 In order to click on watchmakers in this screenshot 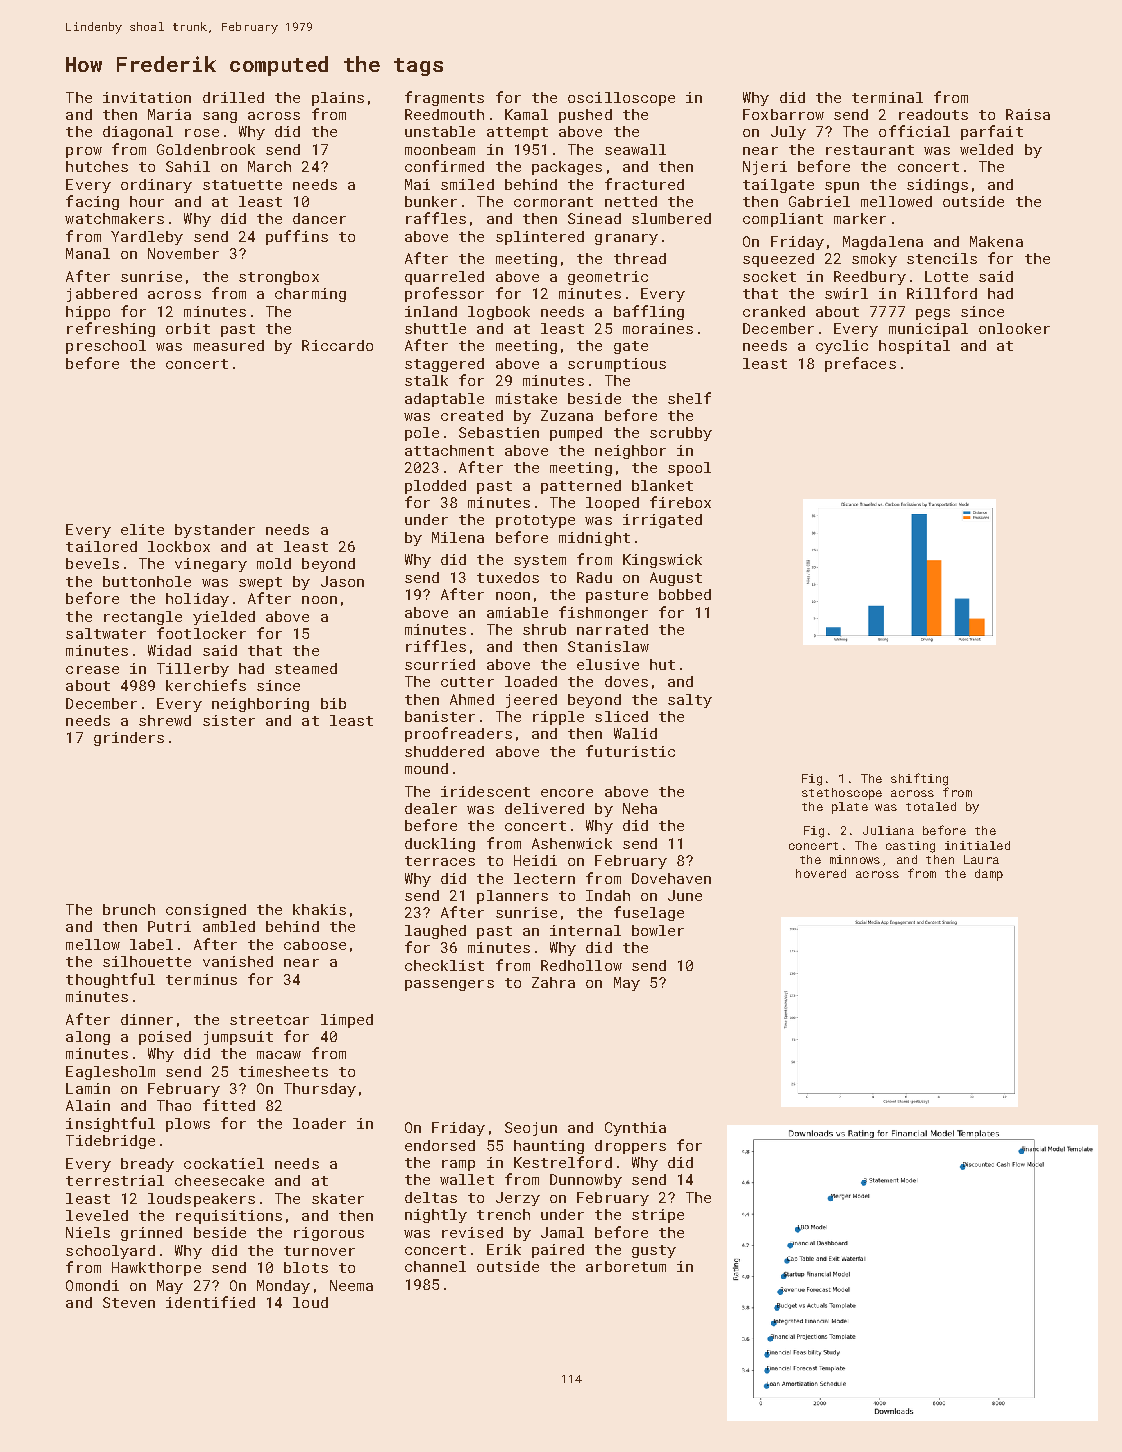, I will do `click(114, 218)`.
